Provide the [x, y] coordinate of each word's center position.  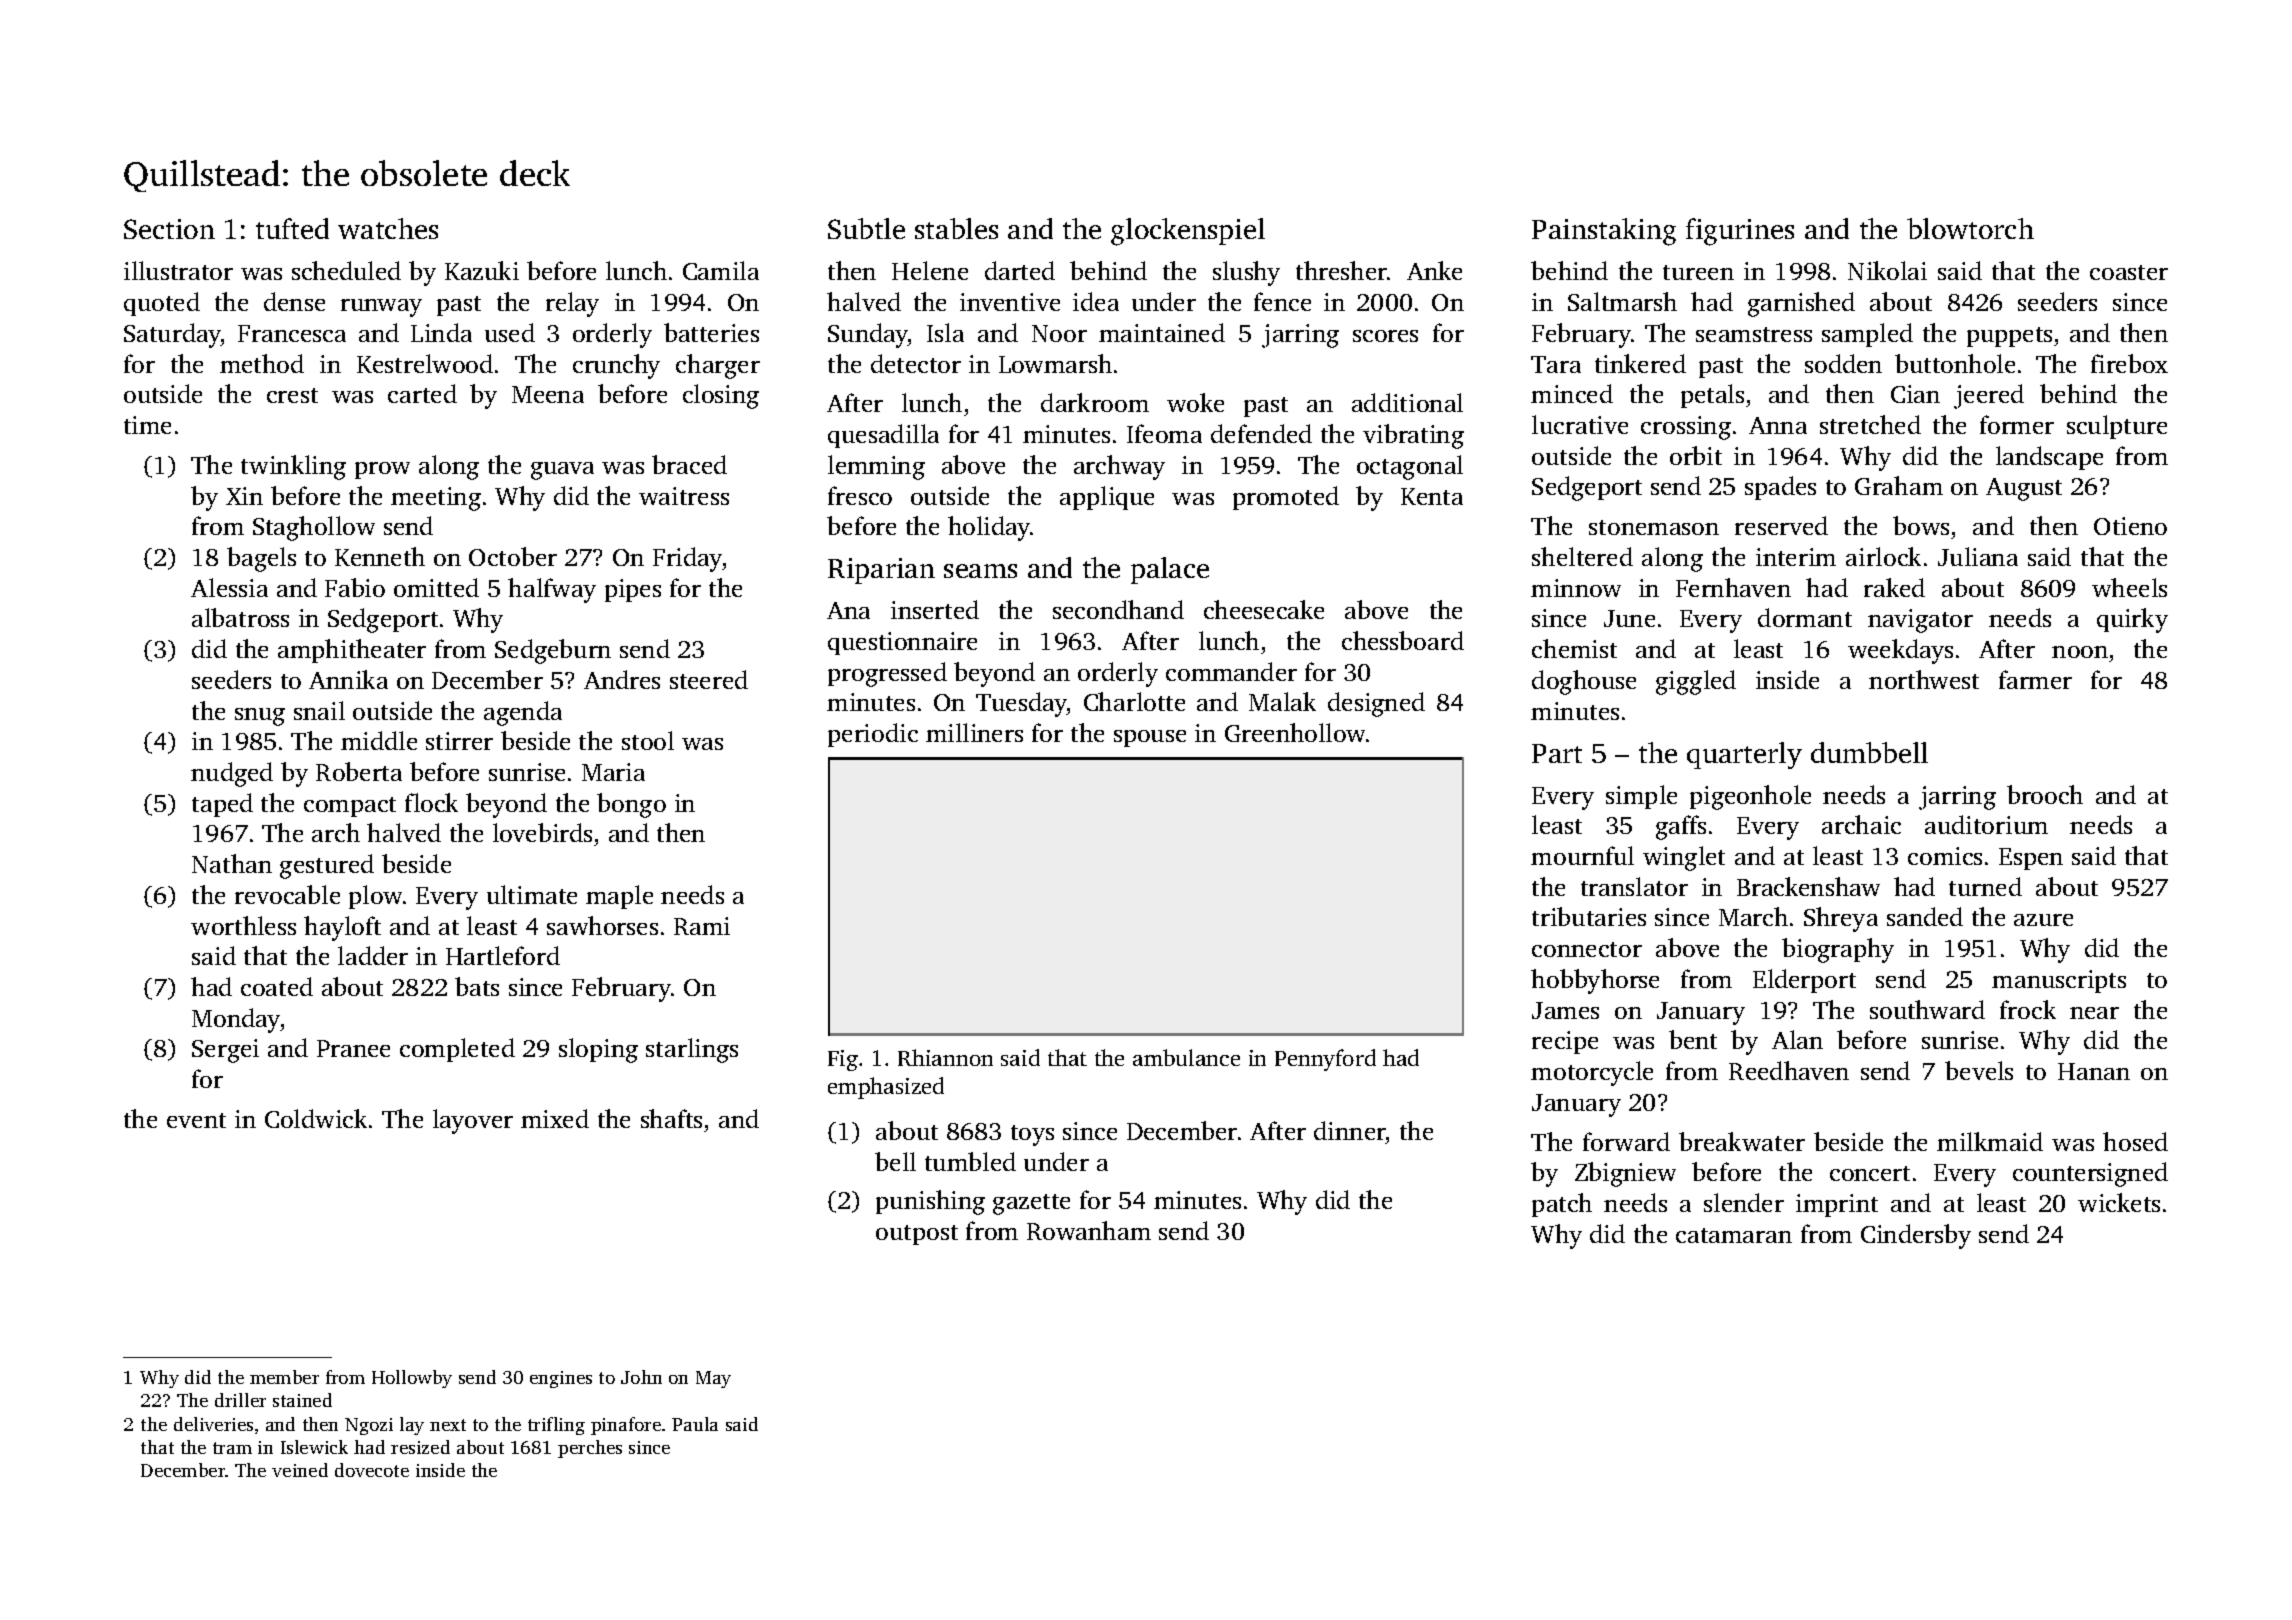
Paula [695, 1424]
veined [300, 1470]
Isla [945, 332]
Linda [441, 332]
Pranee [353, 1048]
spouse [1150, 738]
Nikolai [1887, 270]
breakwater [1742, 1141]
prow [382, 470]
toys [1032, 1135]
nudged [232, 774]
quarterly [1744, 755]
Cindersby [1916, 1236]
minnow [1576, 588]
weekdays [1900, 651]
